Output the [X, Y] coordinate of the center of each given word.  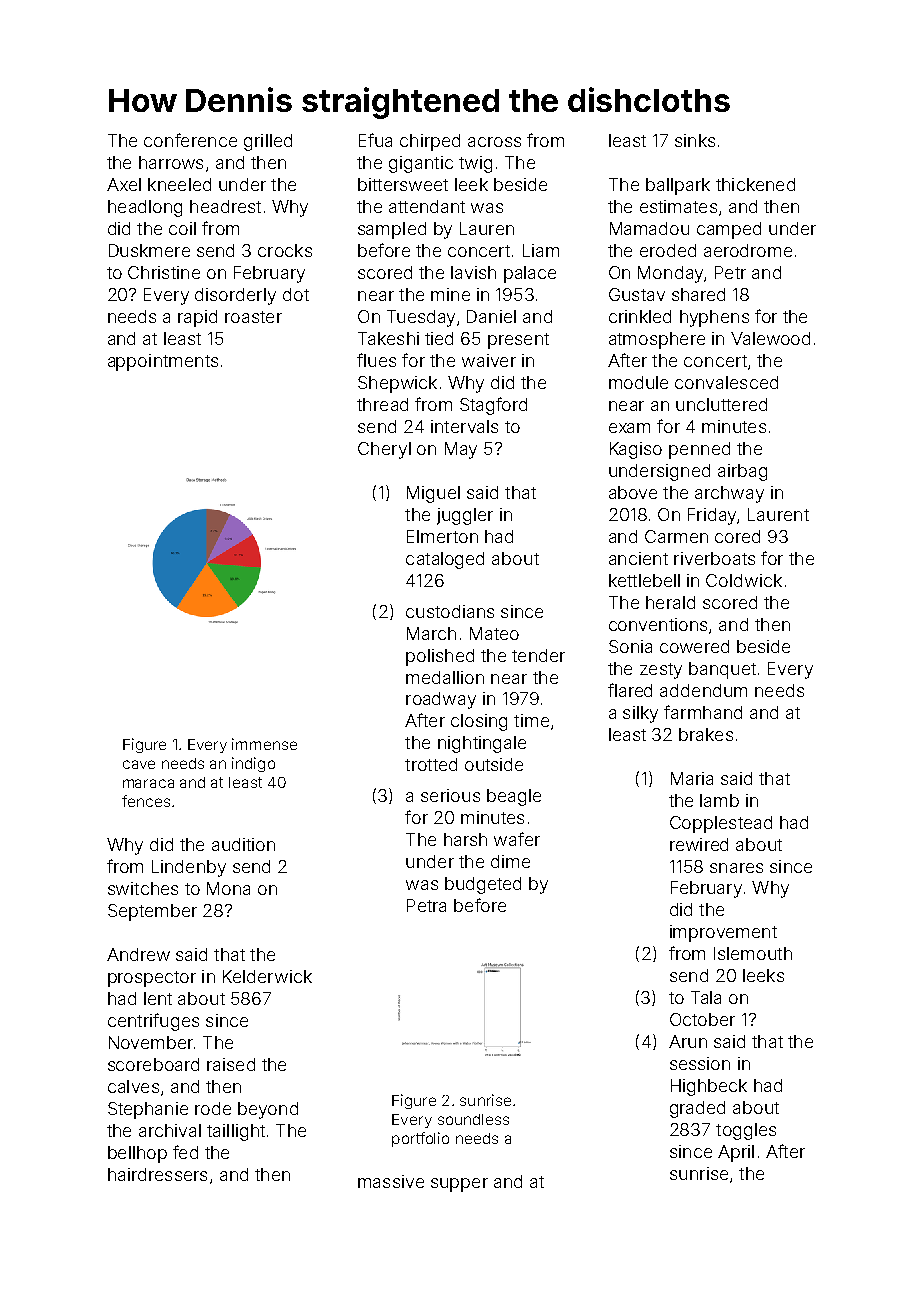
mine [450, 294]
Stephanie [148, 1110]
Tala [706, 997]
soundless [473, 1119]
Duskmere [149, 250]
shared [698, 294]
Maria [692, 778]
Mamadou [649, 228]
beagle [514, 797]
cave [139, 764]
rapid [197, 318]
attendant [427, 206]
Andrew [138, 954]
